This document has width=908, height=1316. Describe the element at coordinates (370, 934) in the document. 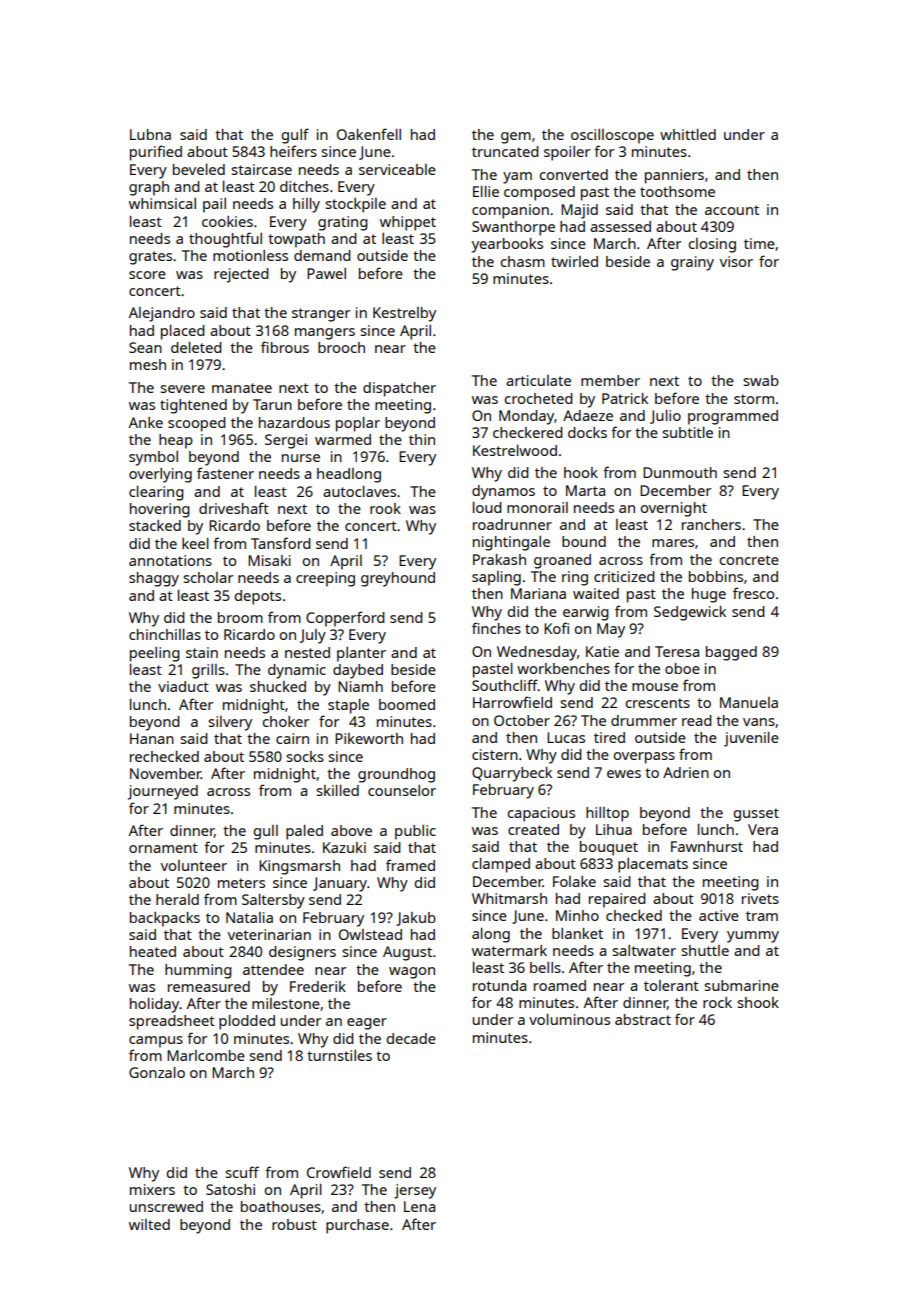

I see `Owlstead` at that location.
